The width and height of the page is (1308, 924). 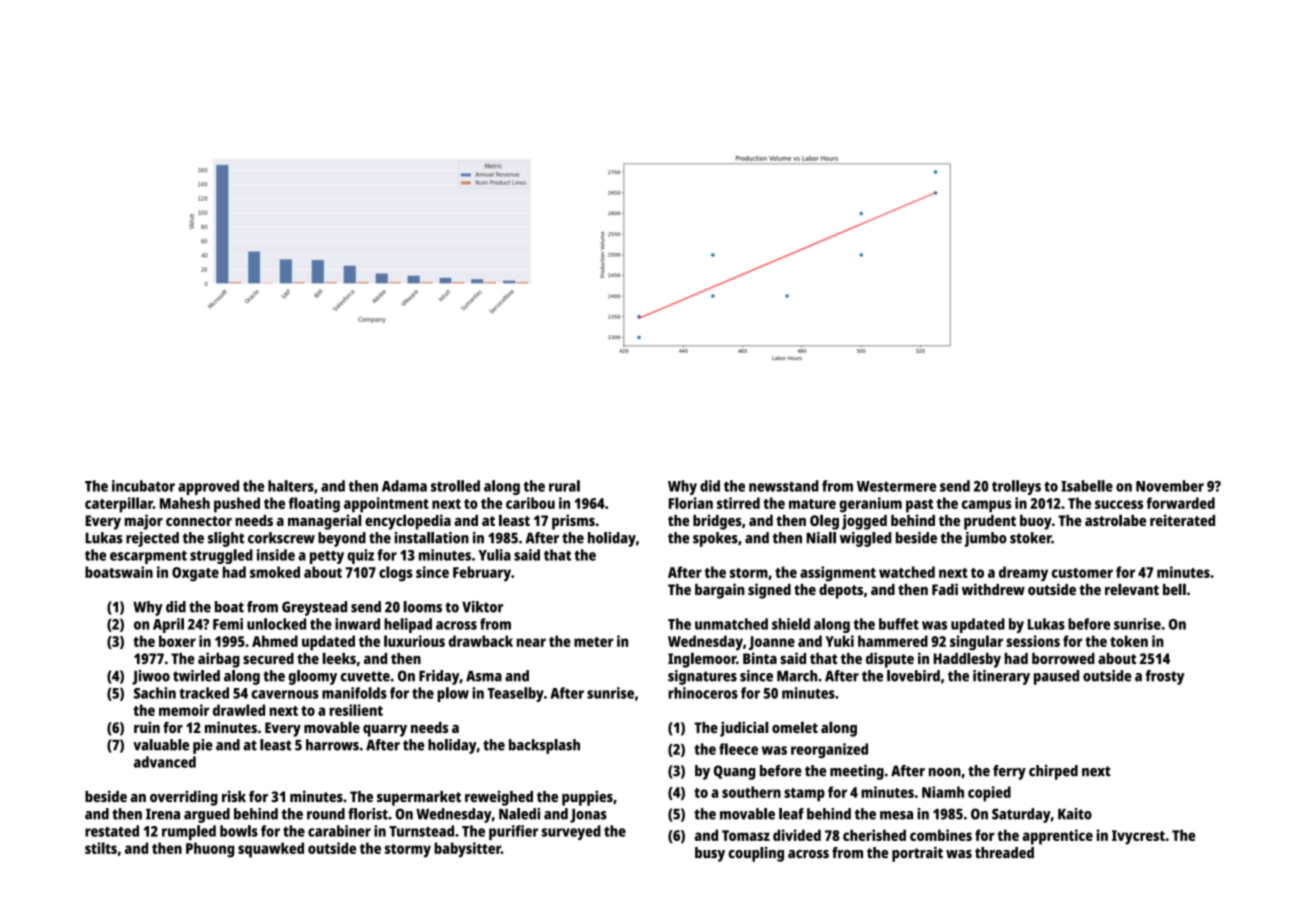 I want to click on prisms, so click(x=573, y=522).
